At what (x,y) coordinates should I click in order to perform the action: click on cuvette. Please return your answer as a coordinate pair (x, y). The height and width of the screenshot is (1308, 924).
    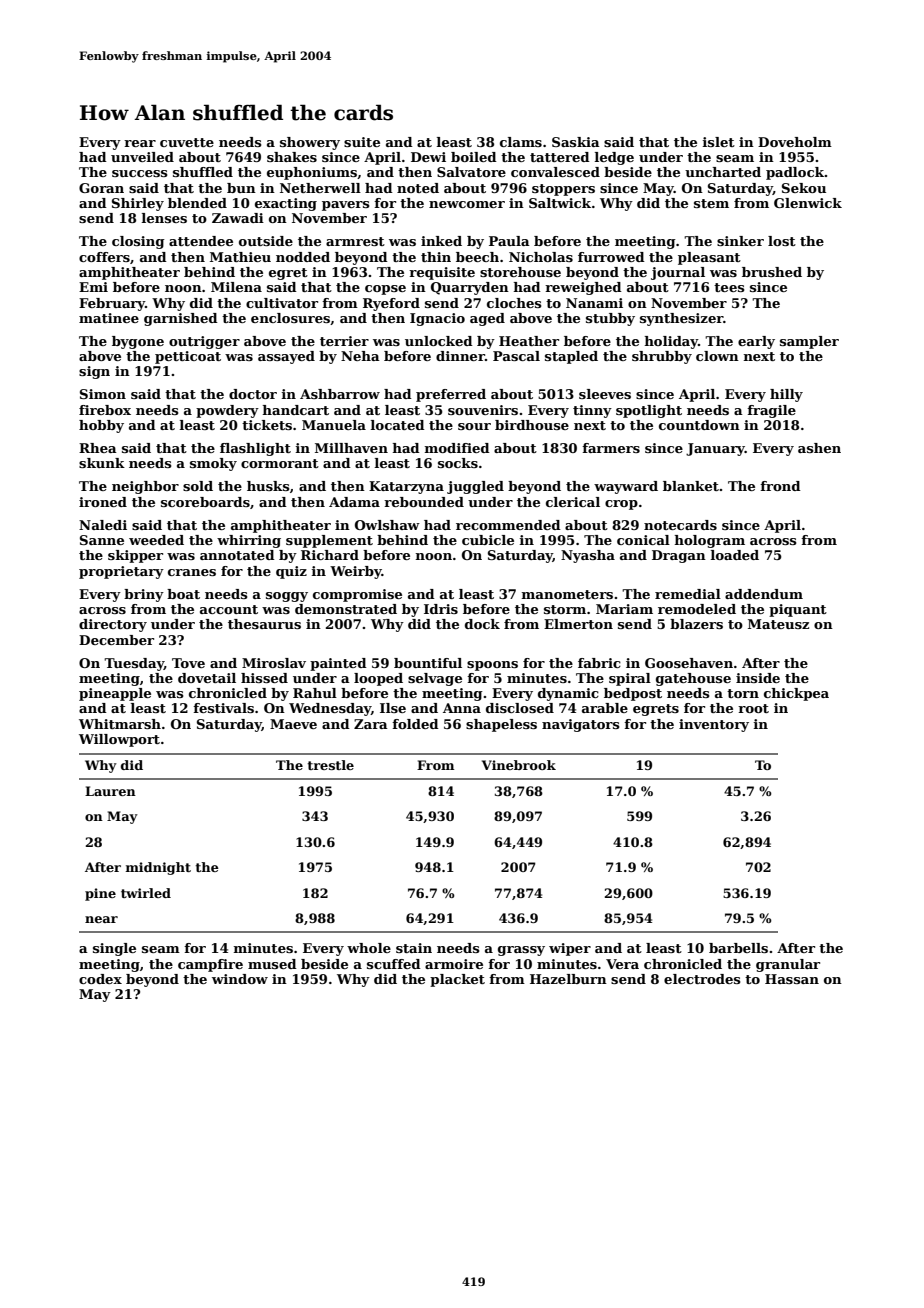
    Looking at the image, I should click on (187, 142).
